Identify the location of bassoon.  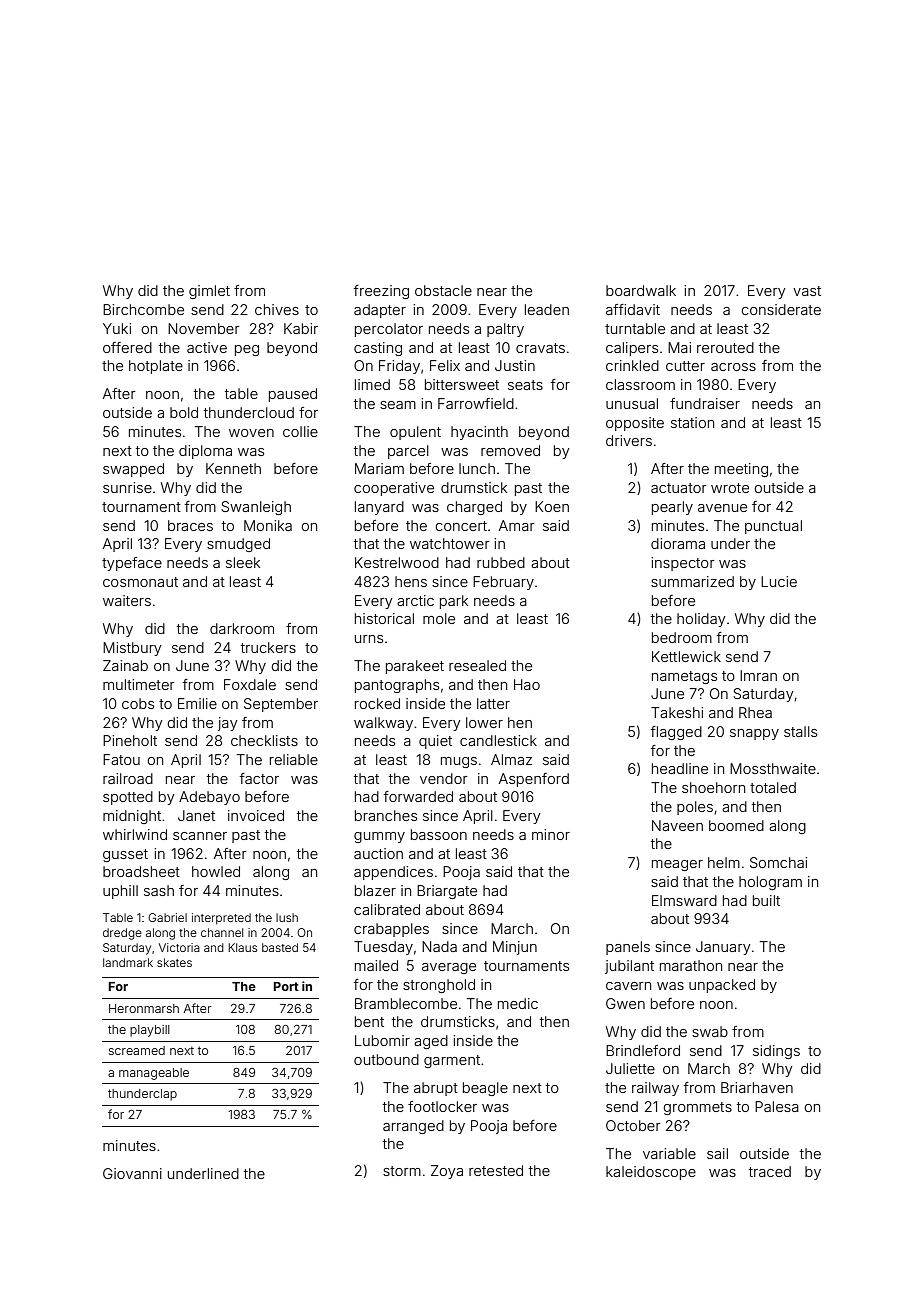
(439, 834).
